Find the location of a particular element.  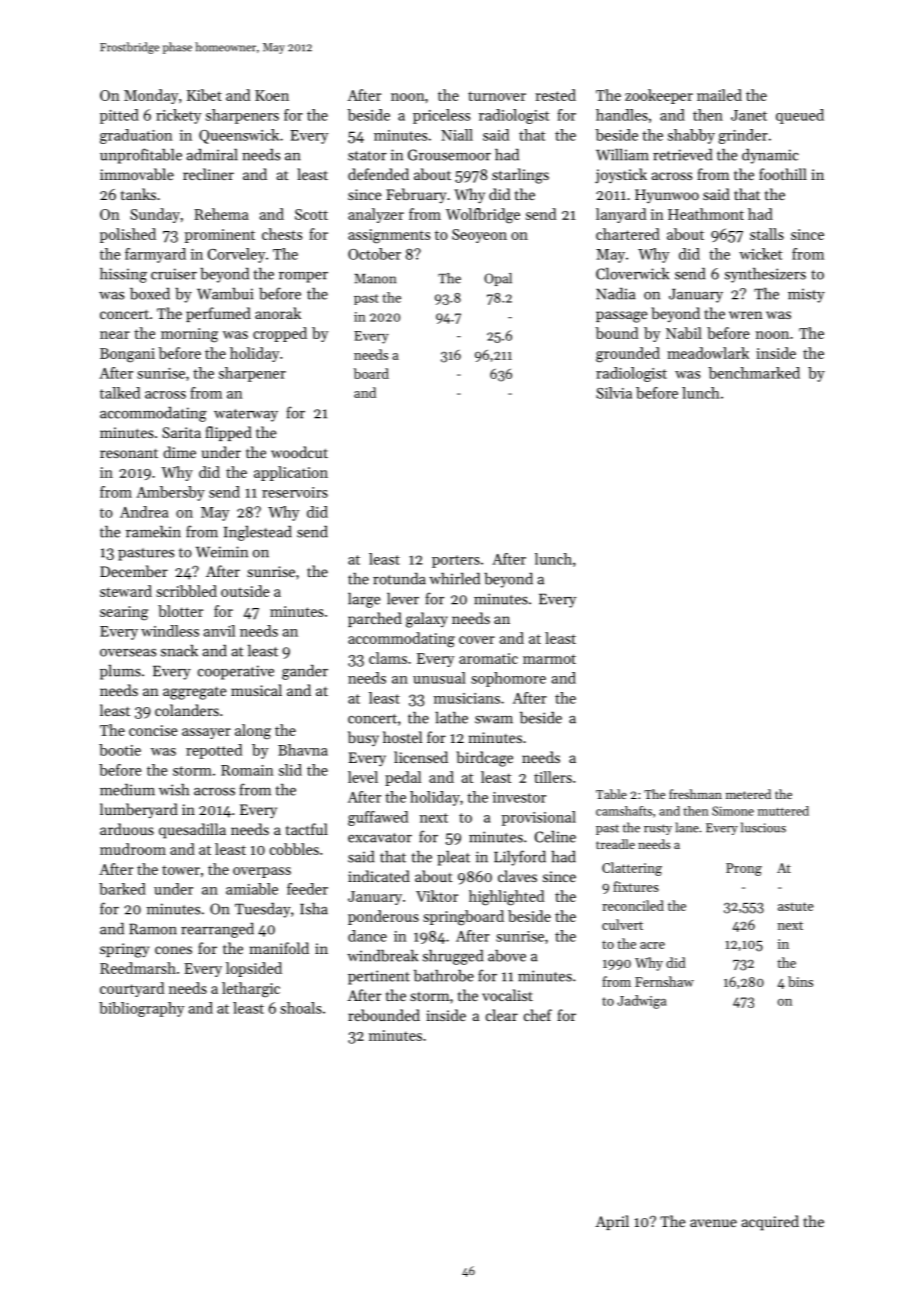

priceless is located at coordinates (441, 116).
